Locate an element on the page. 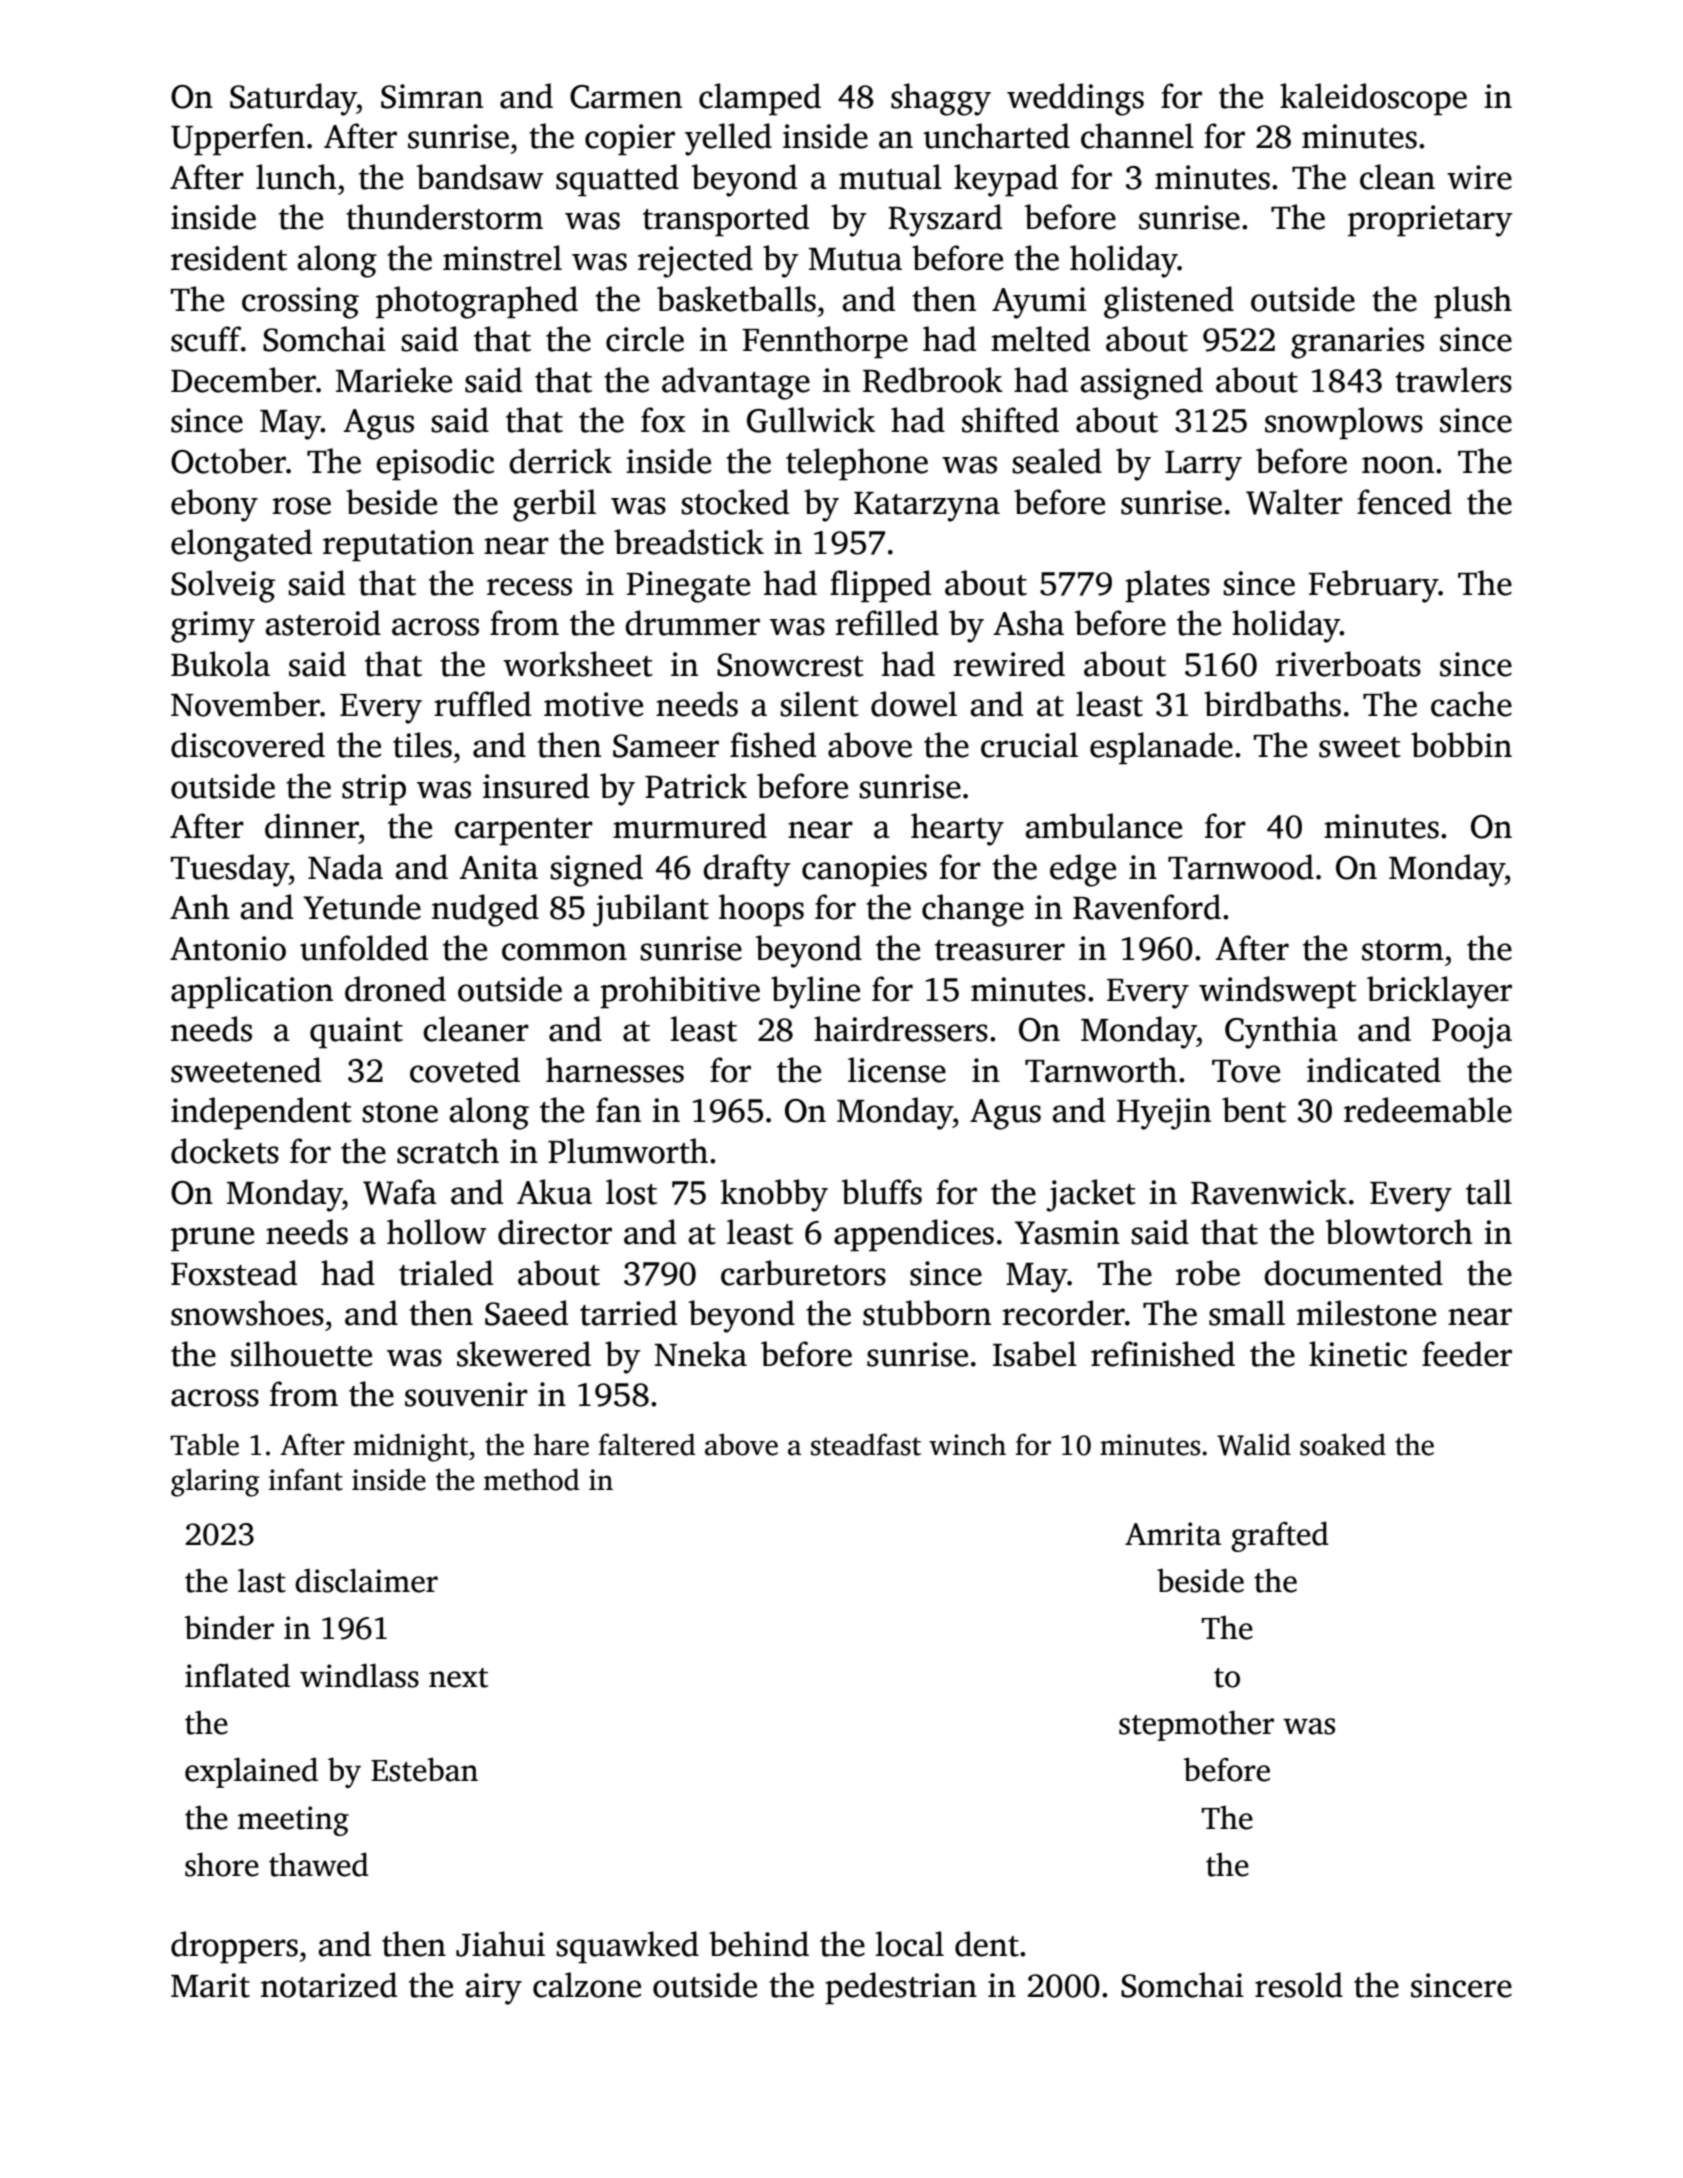  February is located at coordinates (1373, 586).
